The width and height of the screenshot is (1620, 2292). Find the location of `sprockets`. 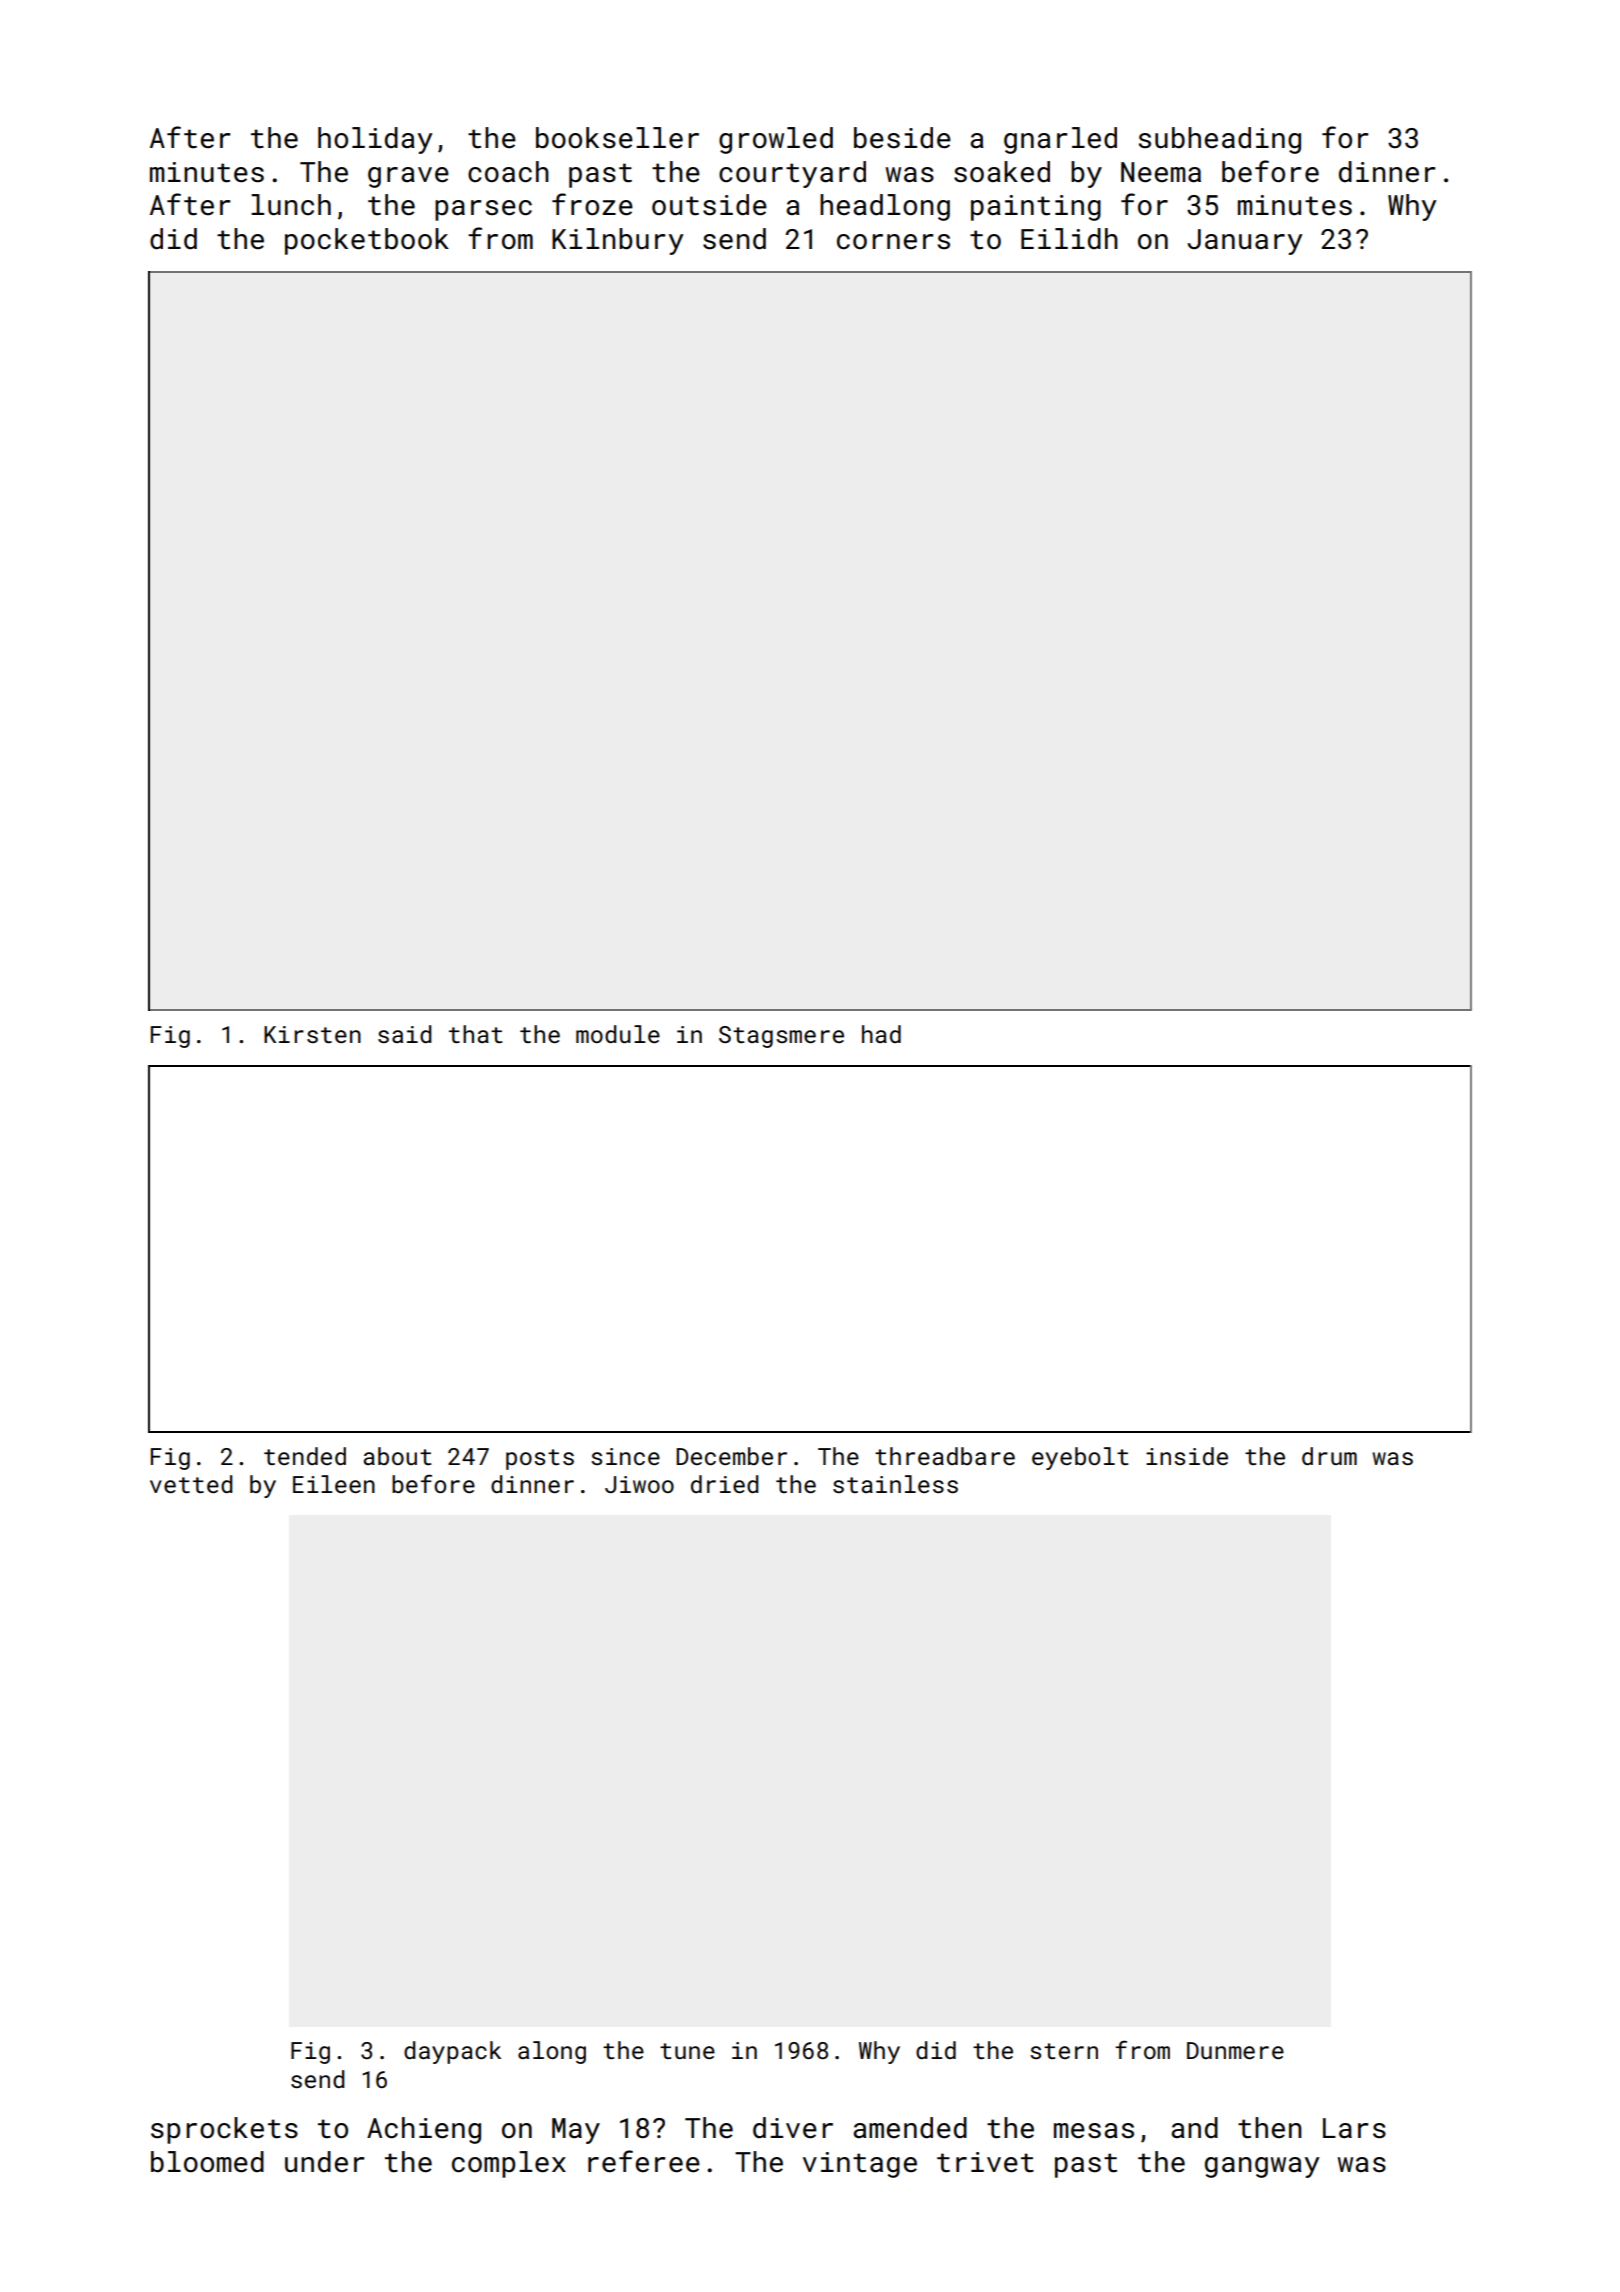

sprockets is located at coordinates (224, 2130).
